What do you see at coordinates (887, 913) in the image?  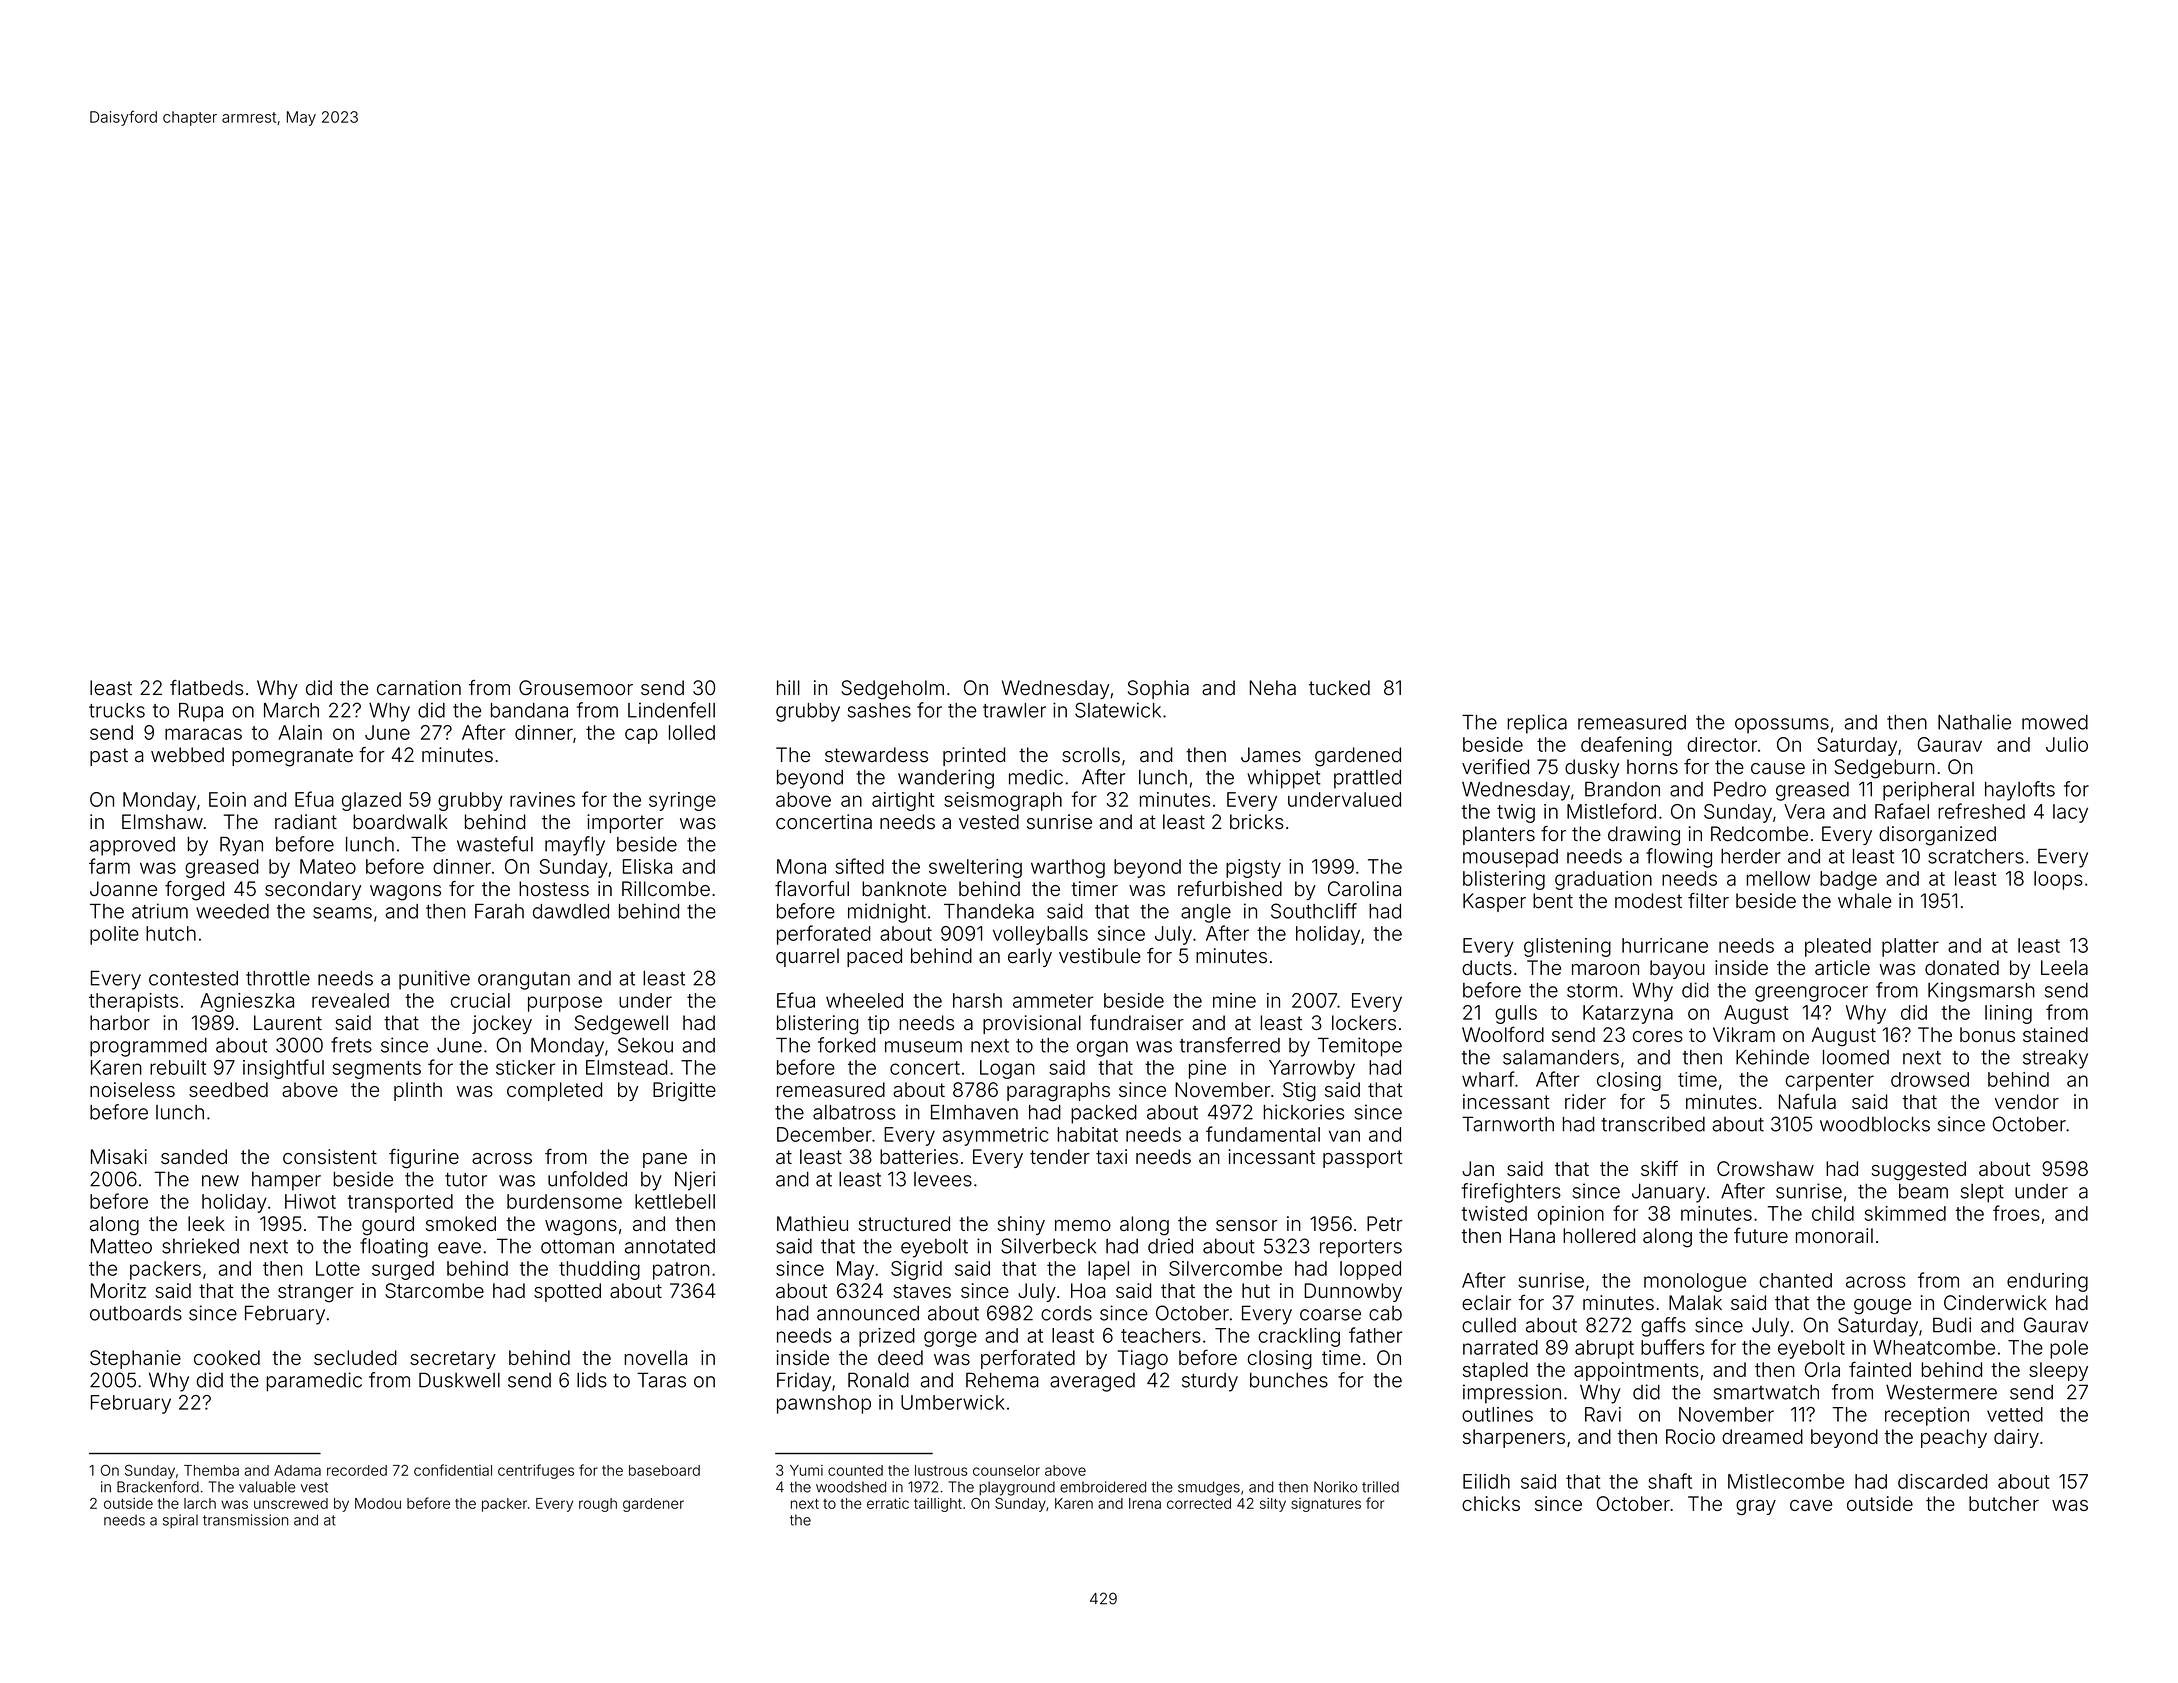 I see `midnight` at bounding box center [887, 913].
